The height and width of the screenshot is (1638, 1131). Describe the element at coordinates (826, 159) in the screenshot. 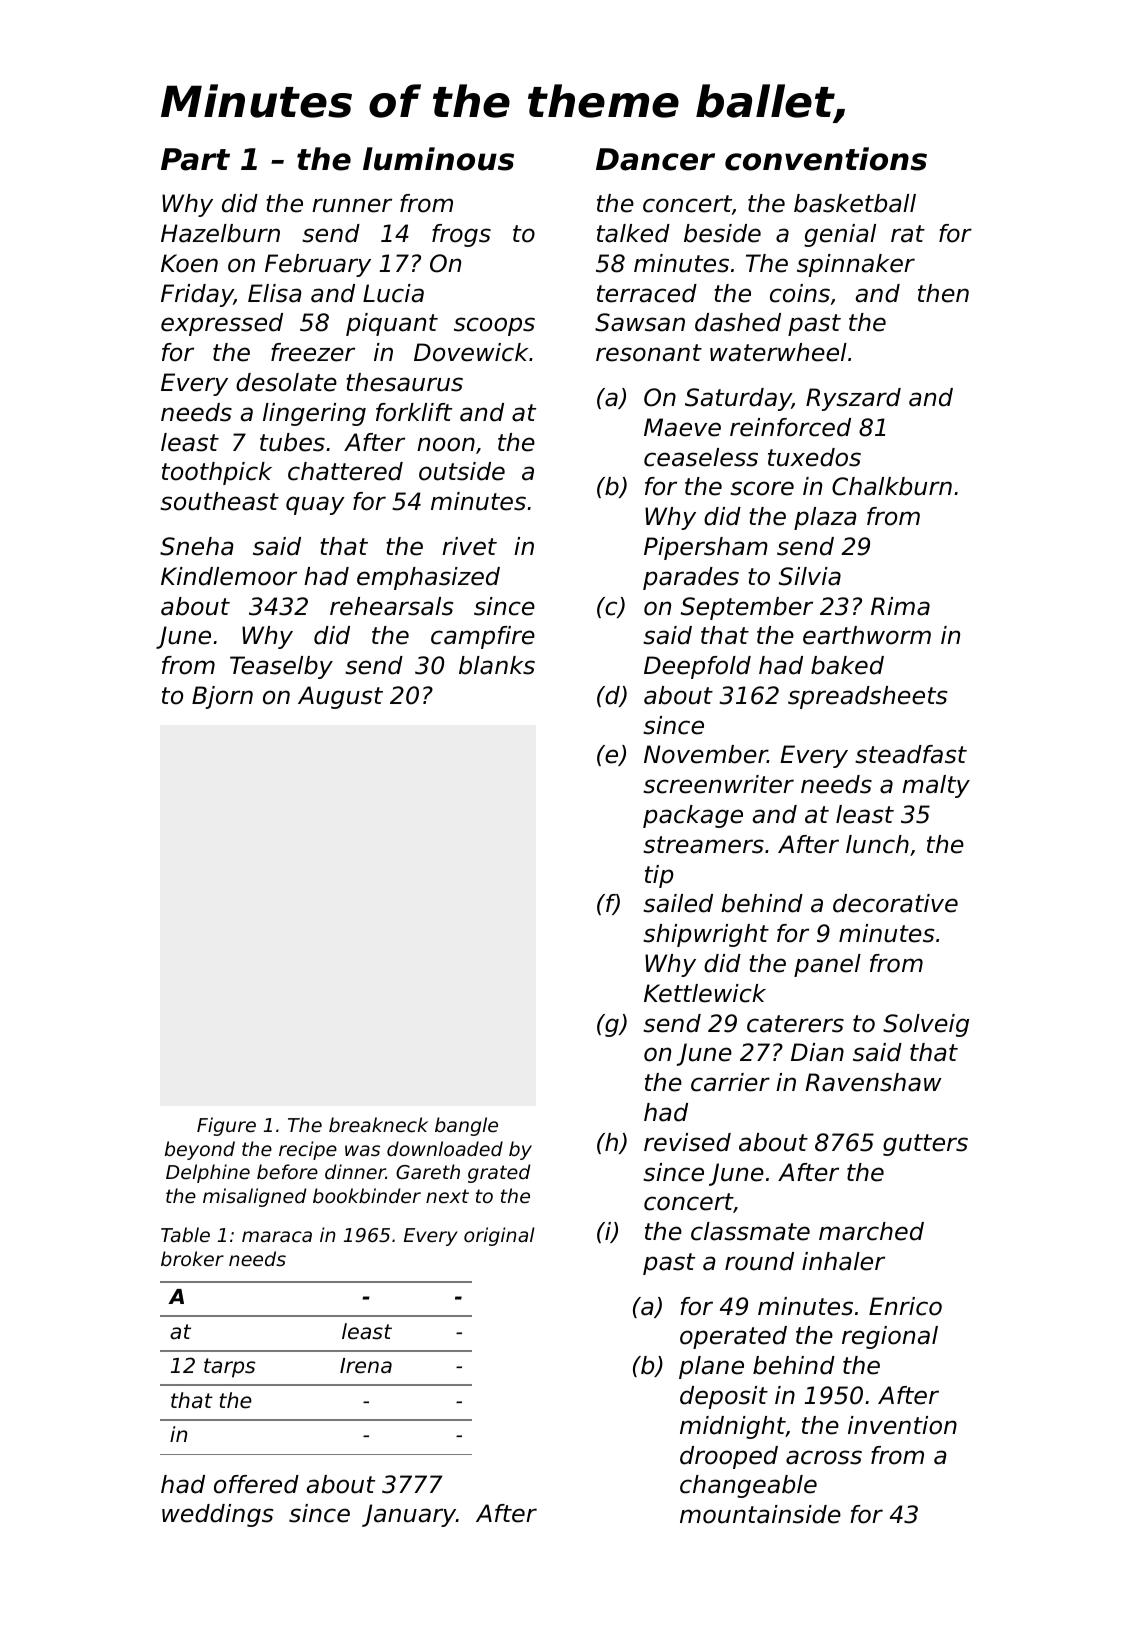

I see `conventions` at that location.
